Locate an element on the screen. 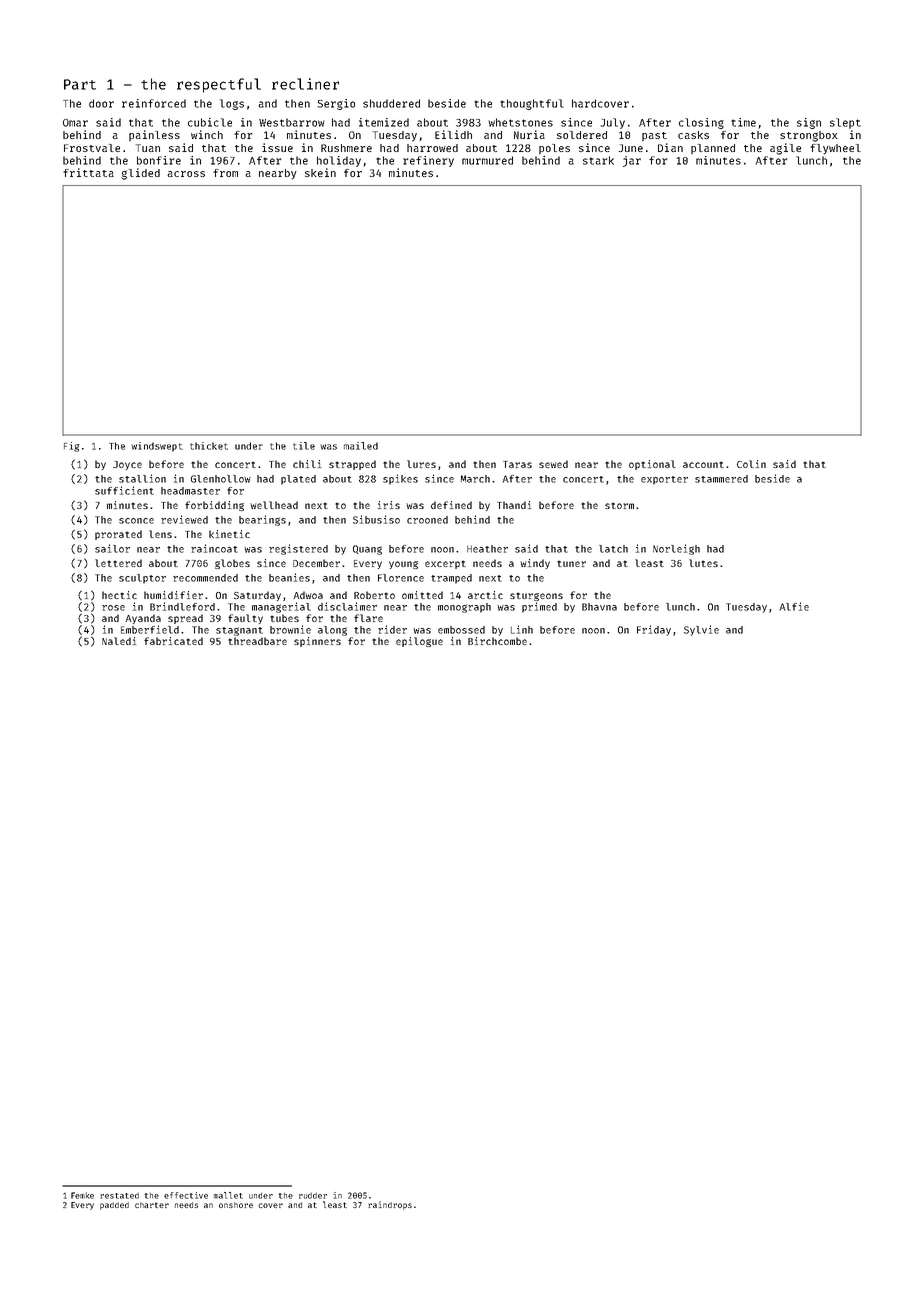 The height and width of the screenshot is (1308, 924). sign is located at coordinates (809, 123).
